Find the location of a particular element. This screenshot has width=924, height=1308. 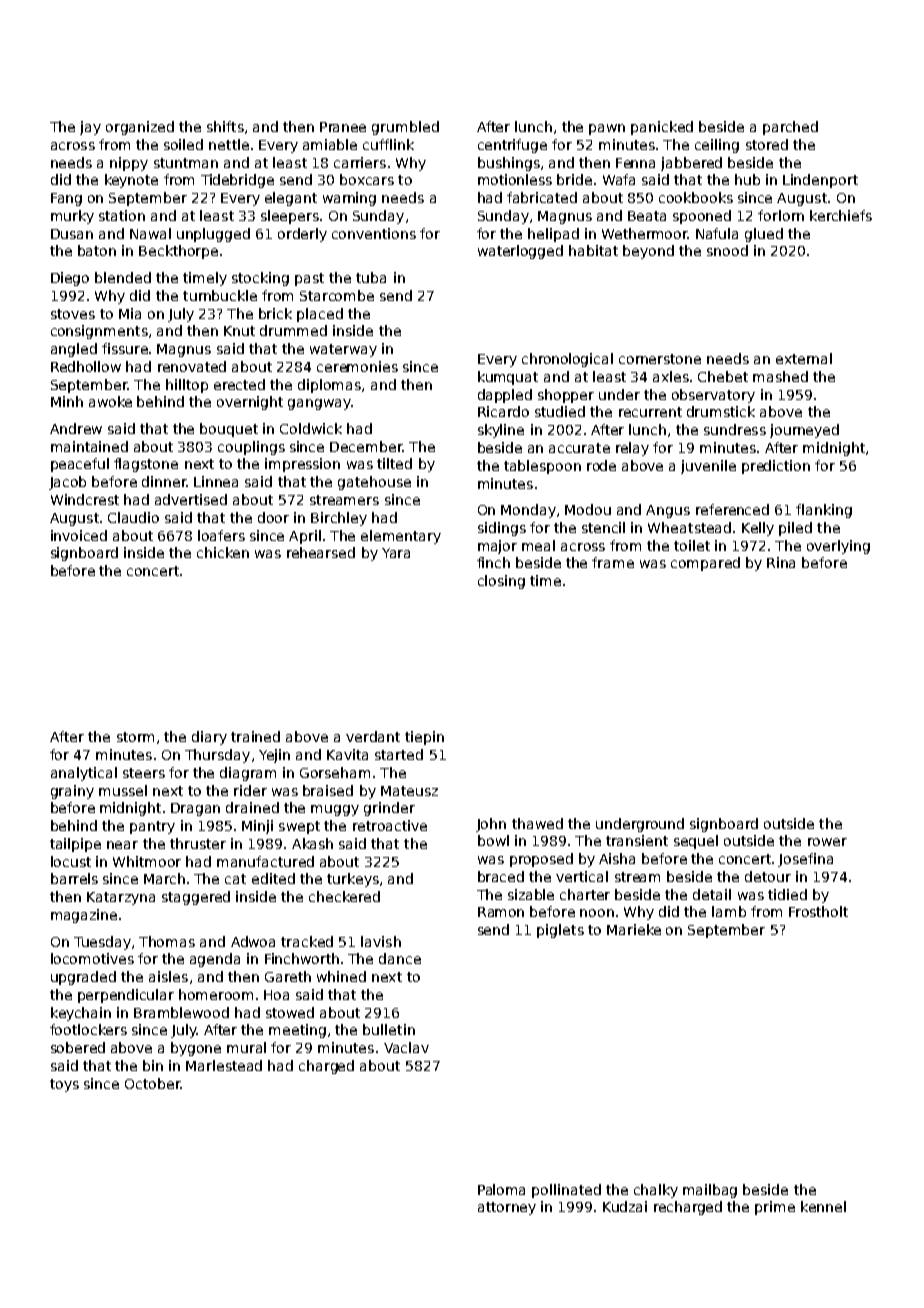

Frostholt is located at coordinates (818, 911).
